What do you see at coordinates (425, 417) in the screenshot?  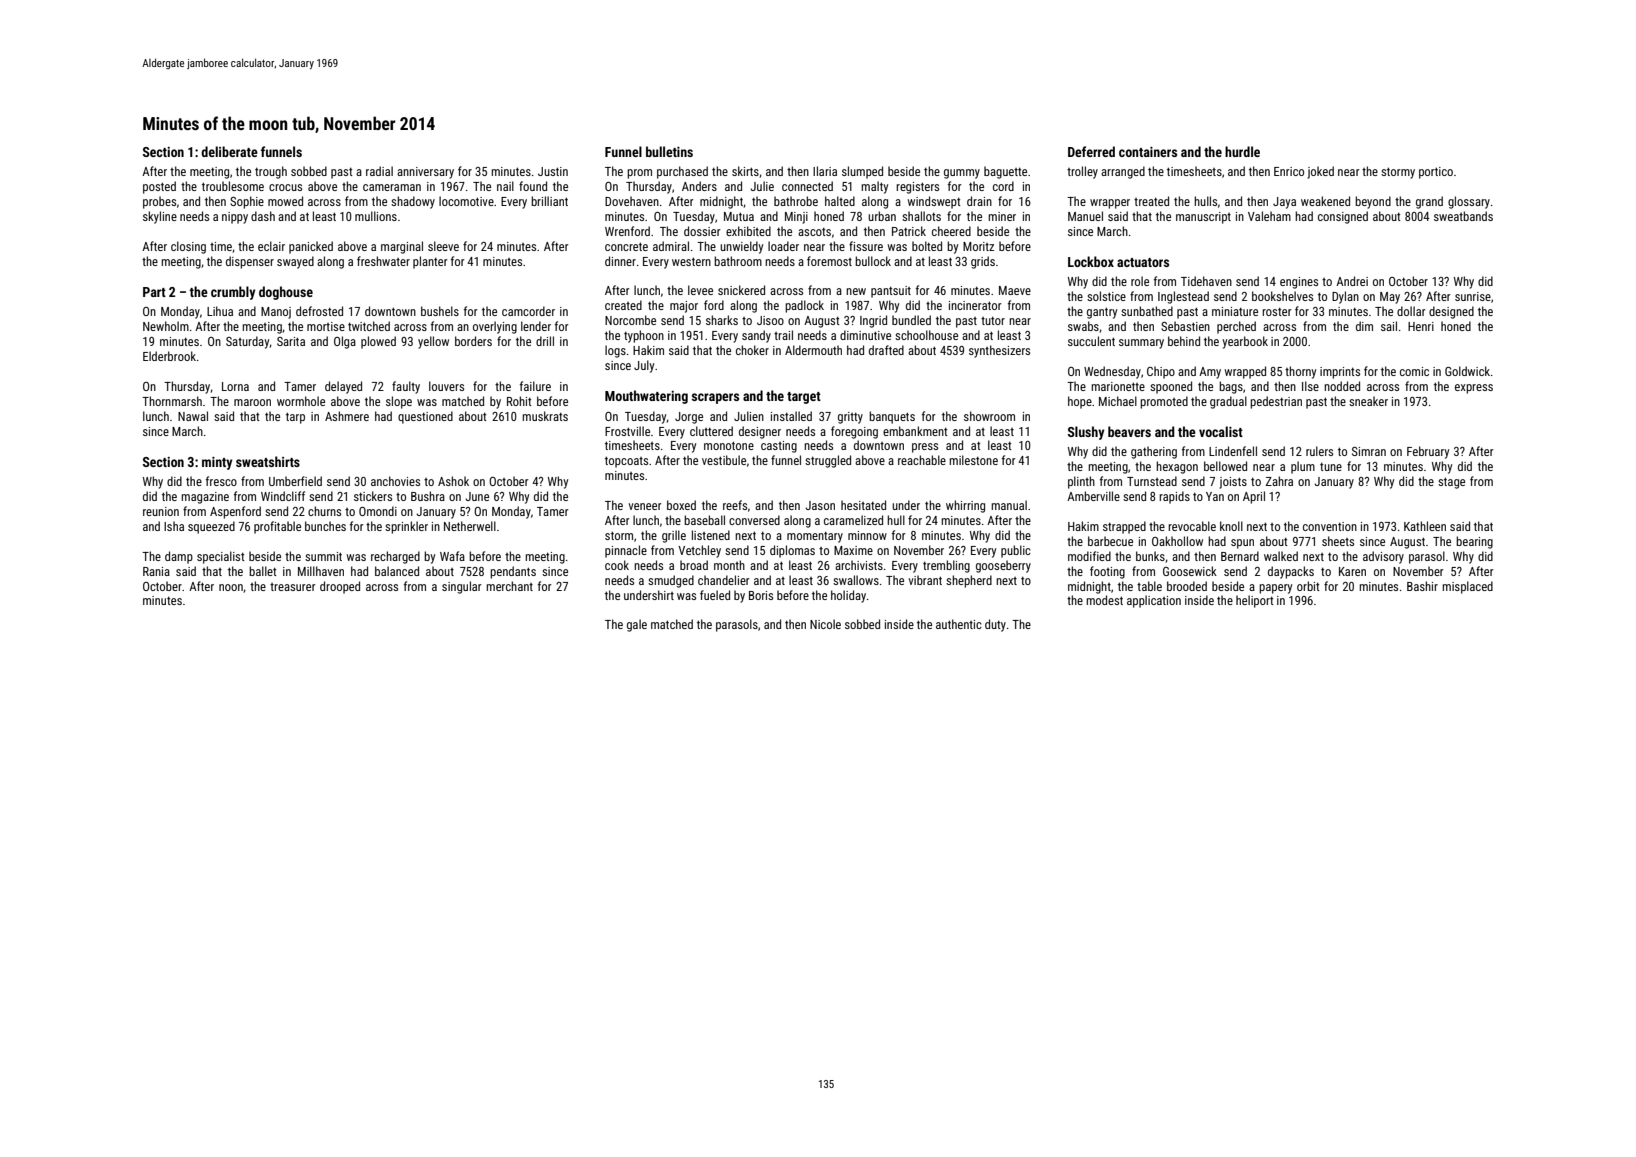 I see `questioned` at bounding box center [425, 417].
